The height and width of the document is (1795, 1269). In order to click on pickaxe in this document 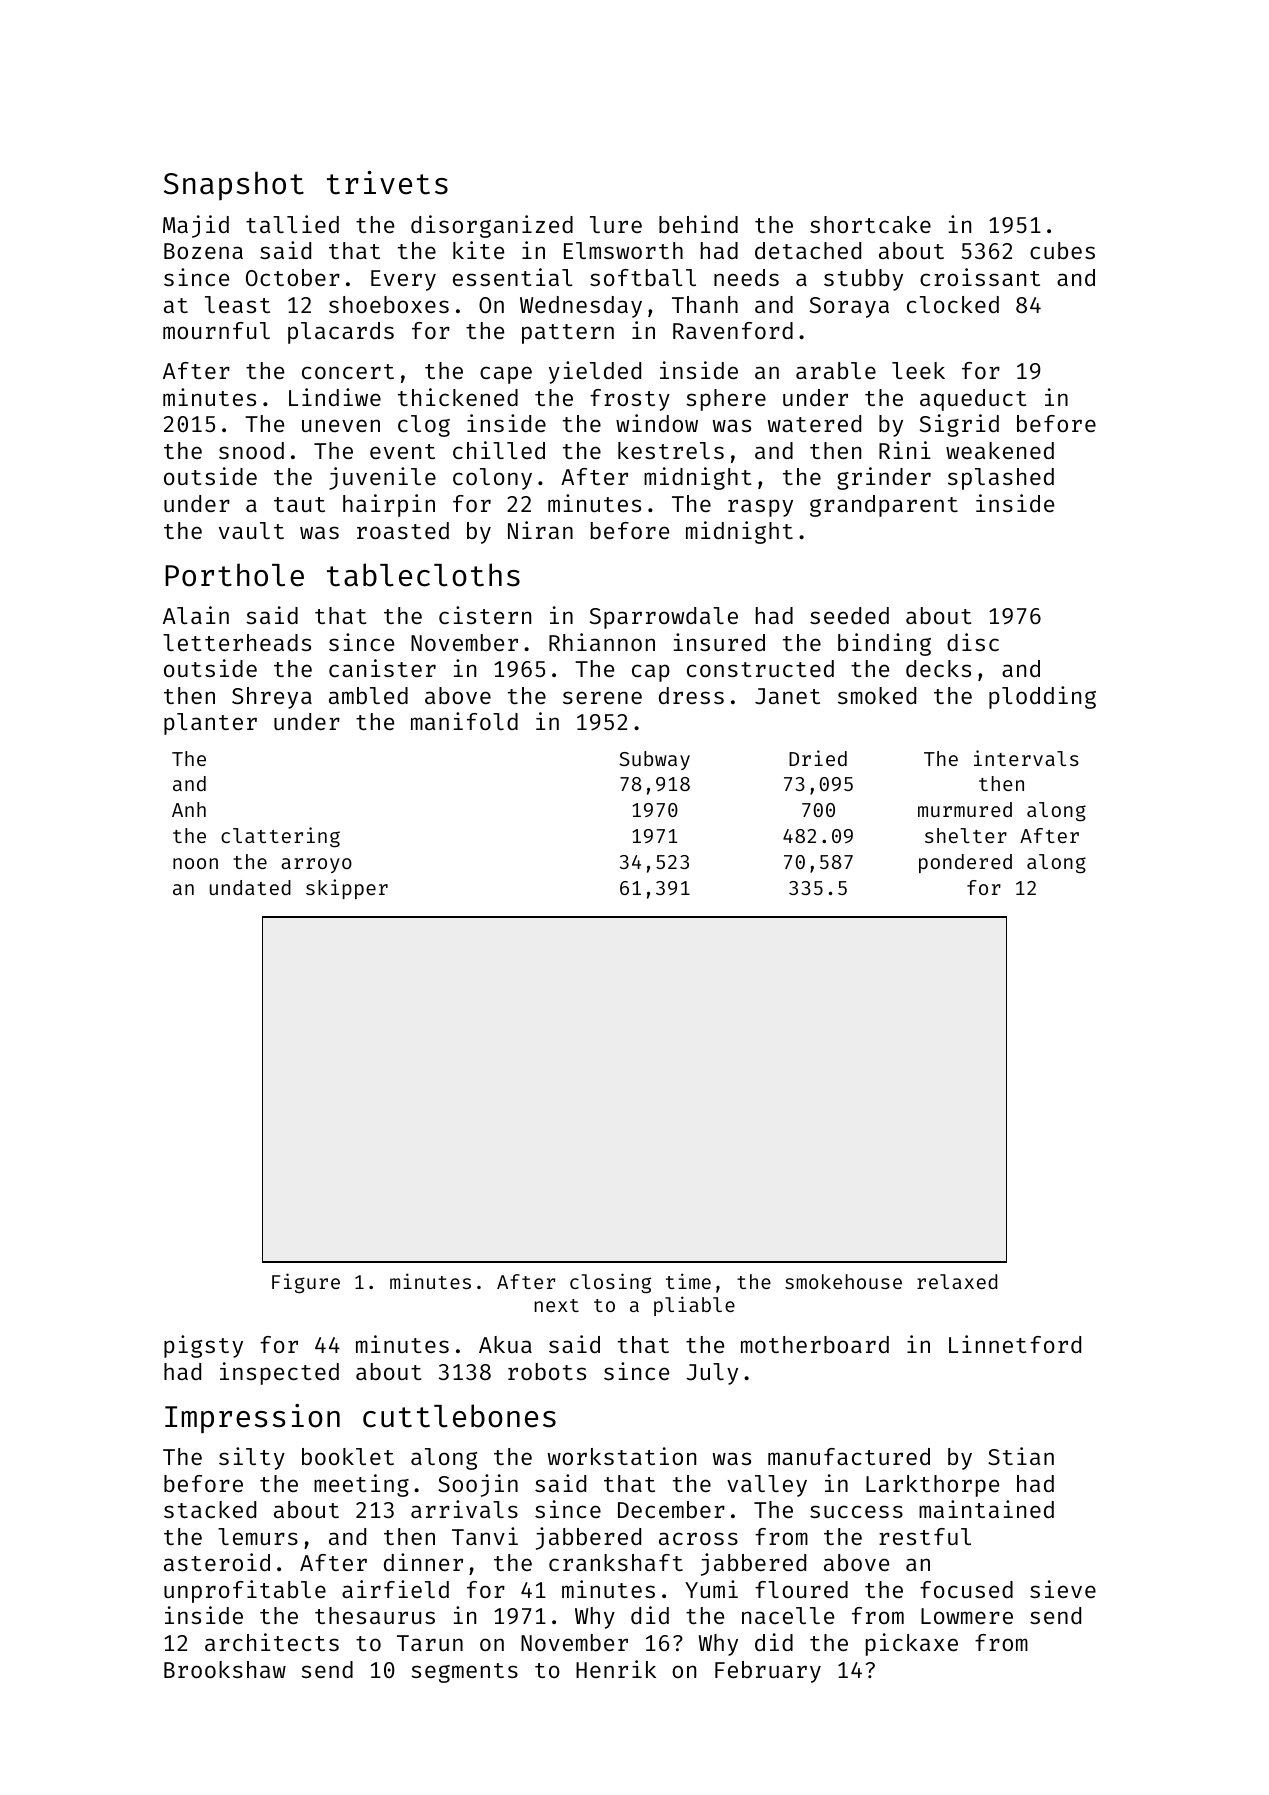, I will do `click(912, 1644)`.
